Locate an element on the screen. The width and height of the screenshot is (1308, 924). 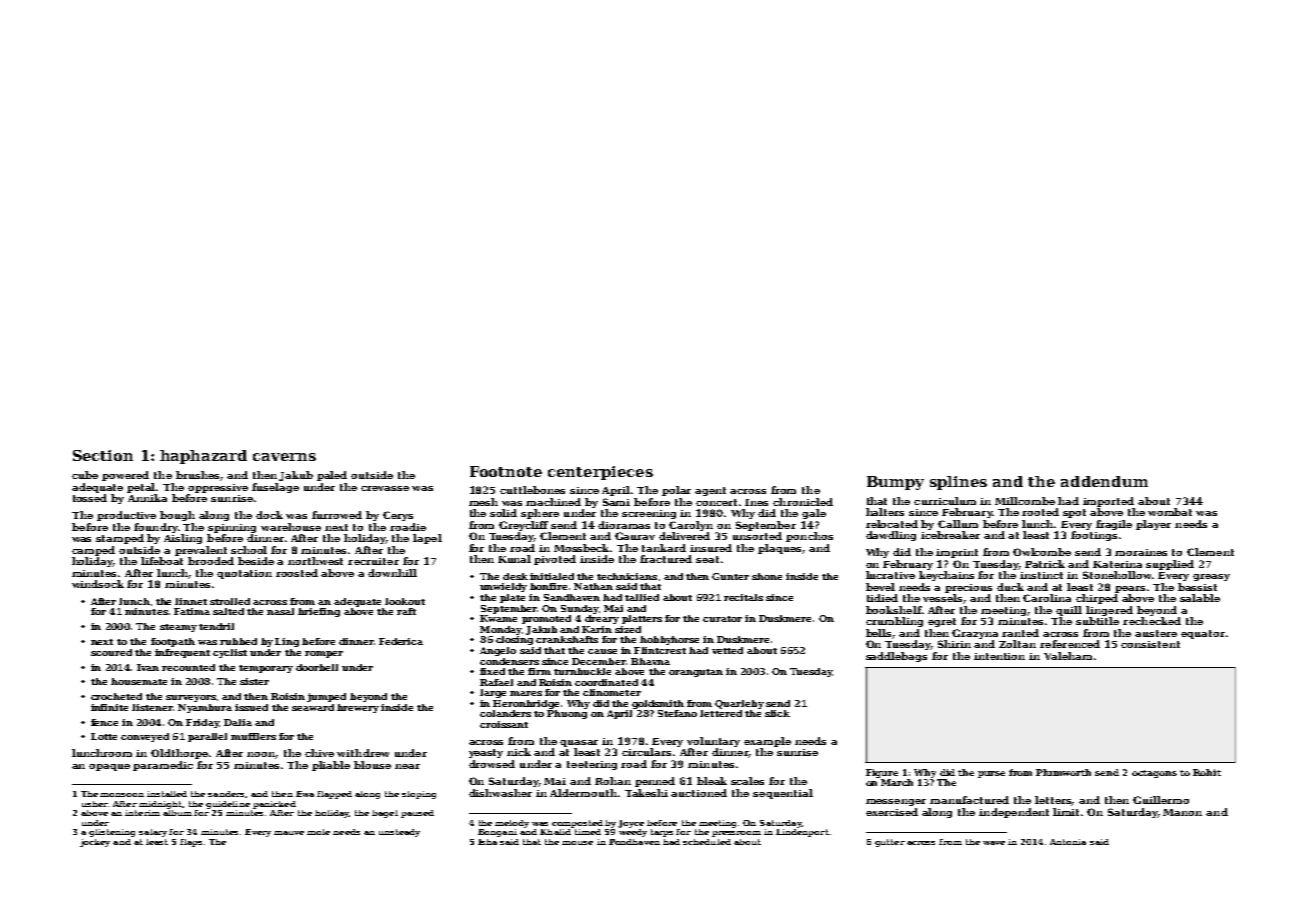
tidied is located at coordinates (882, 598).
